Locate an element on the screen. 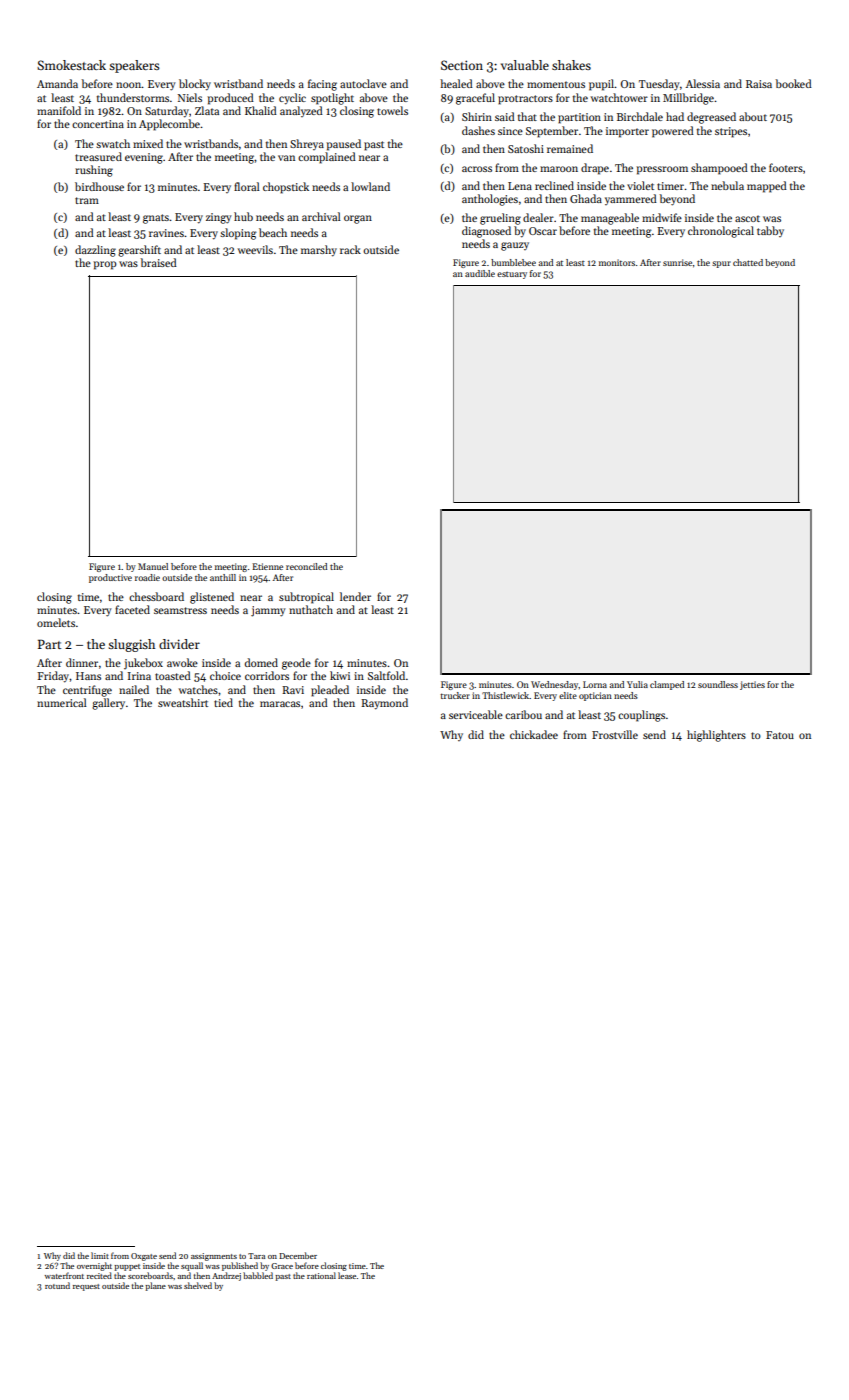 This screenshot has height=1400, width=849. tied is located at coordinates (223, 702).
